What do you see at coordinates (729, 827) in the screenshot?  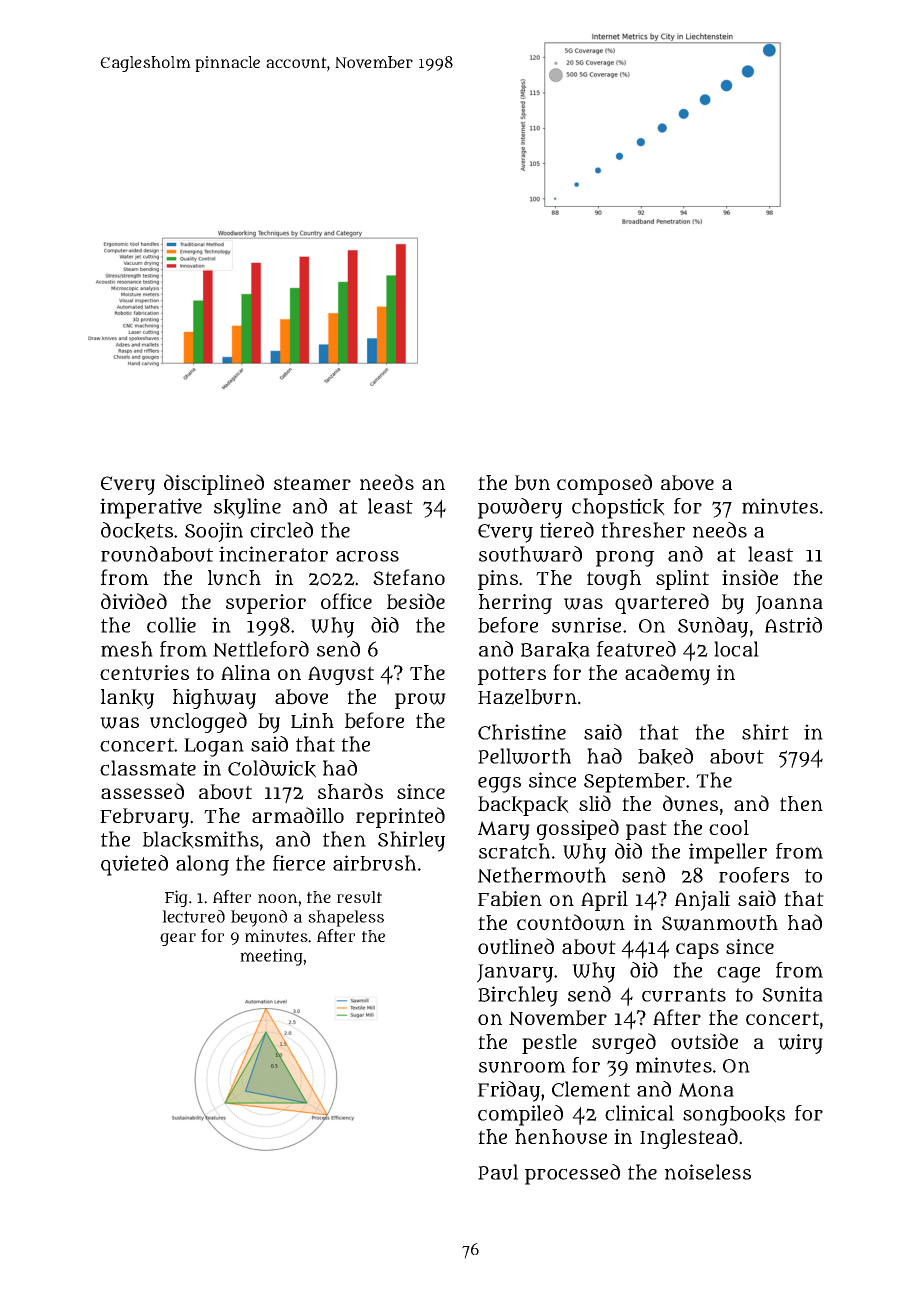 I see `cool` at bounding box center [729, 827].
